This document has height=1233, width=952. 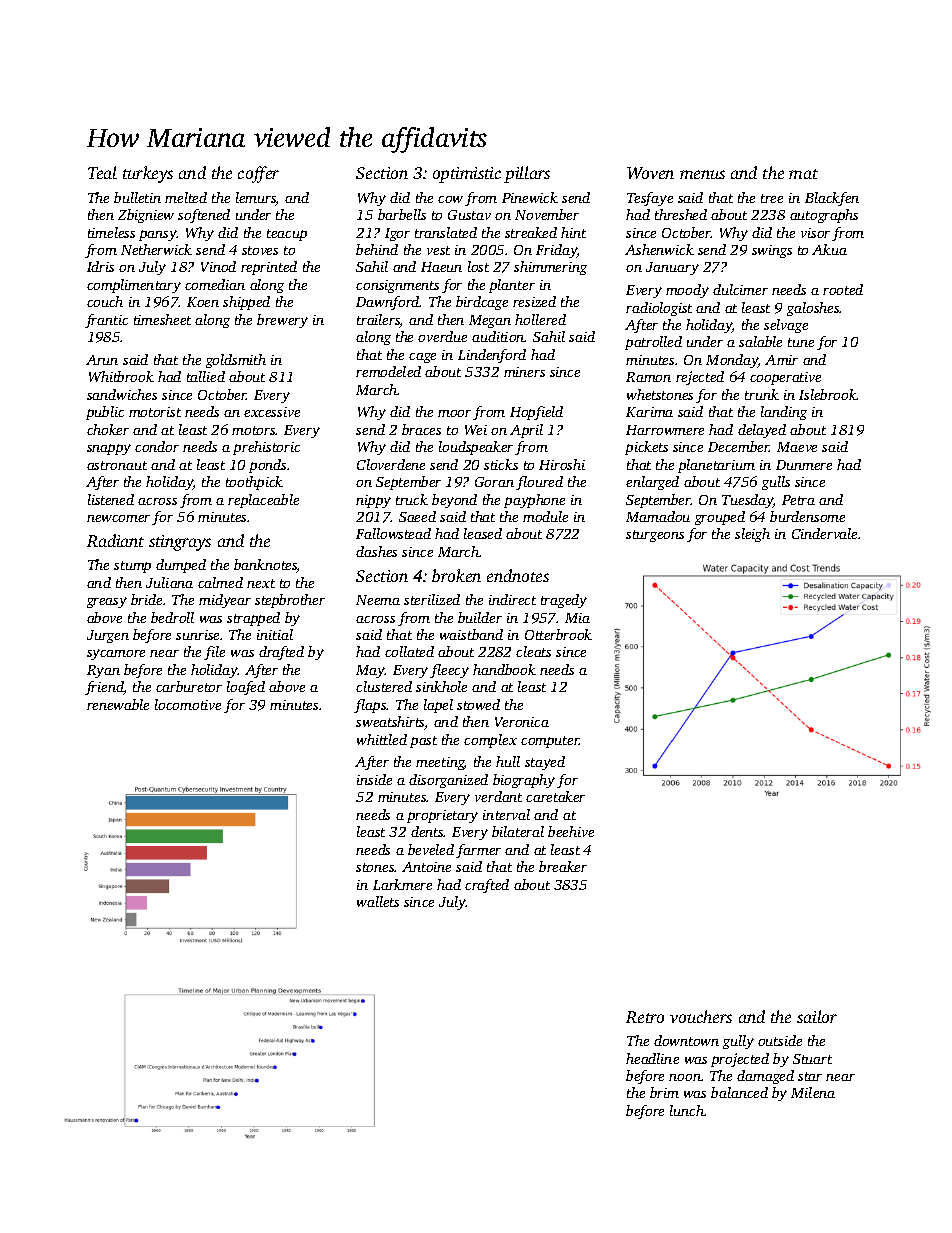 What do you see at coordinates (558, 634) in the document?
I see `Otterbrook` at bounding box center [558, 634].
